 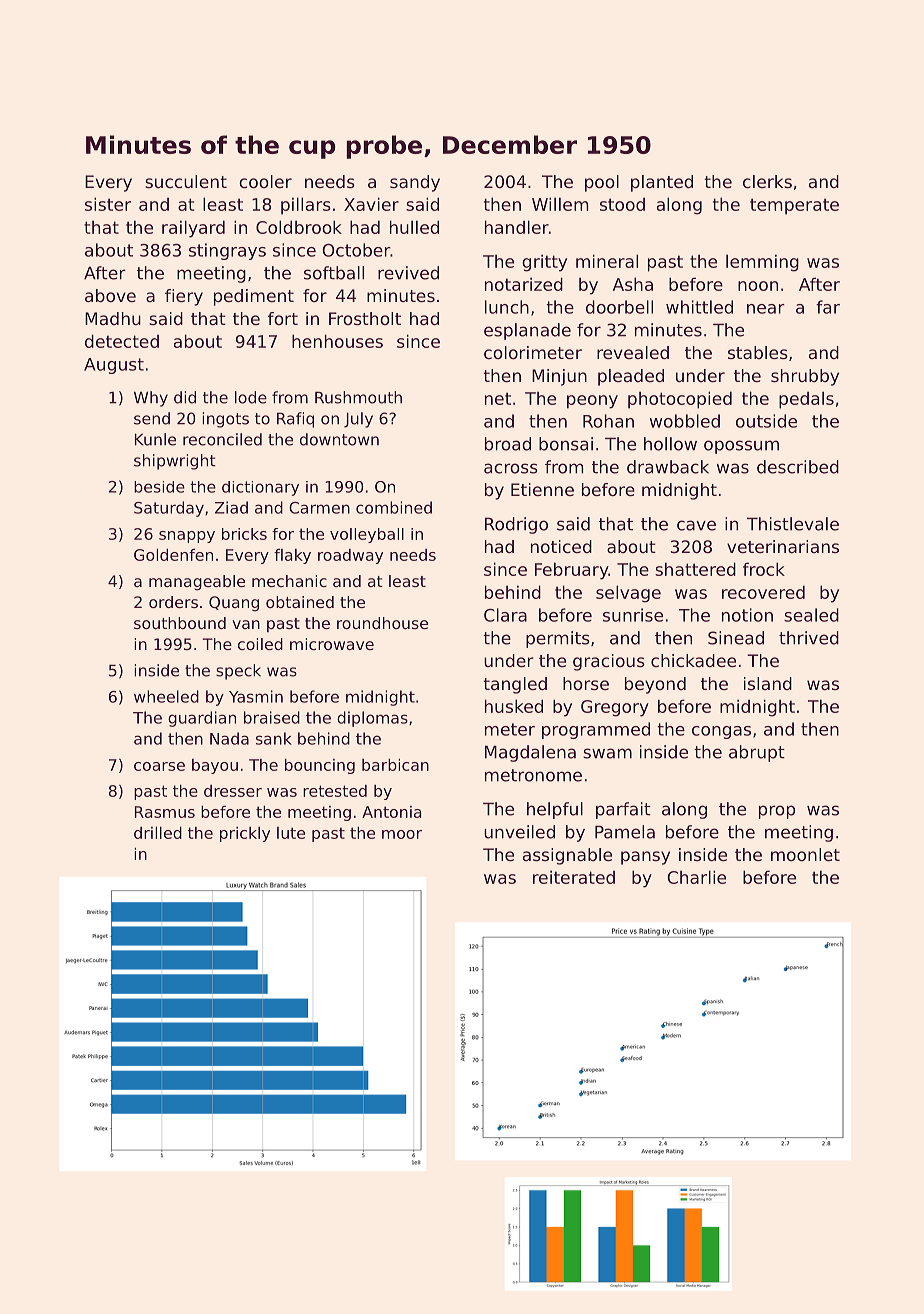 I want to click on lode, so click(x=251, y=397).
